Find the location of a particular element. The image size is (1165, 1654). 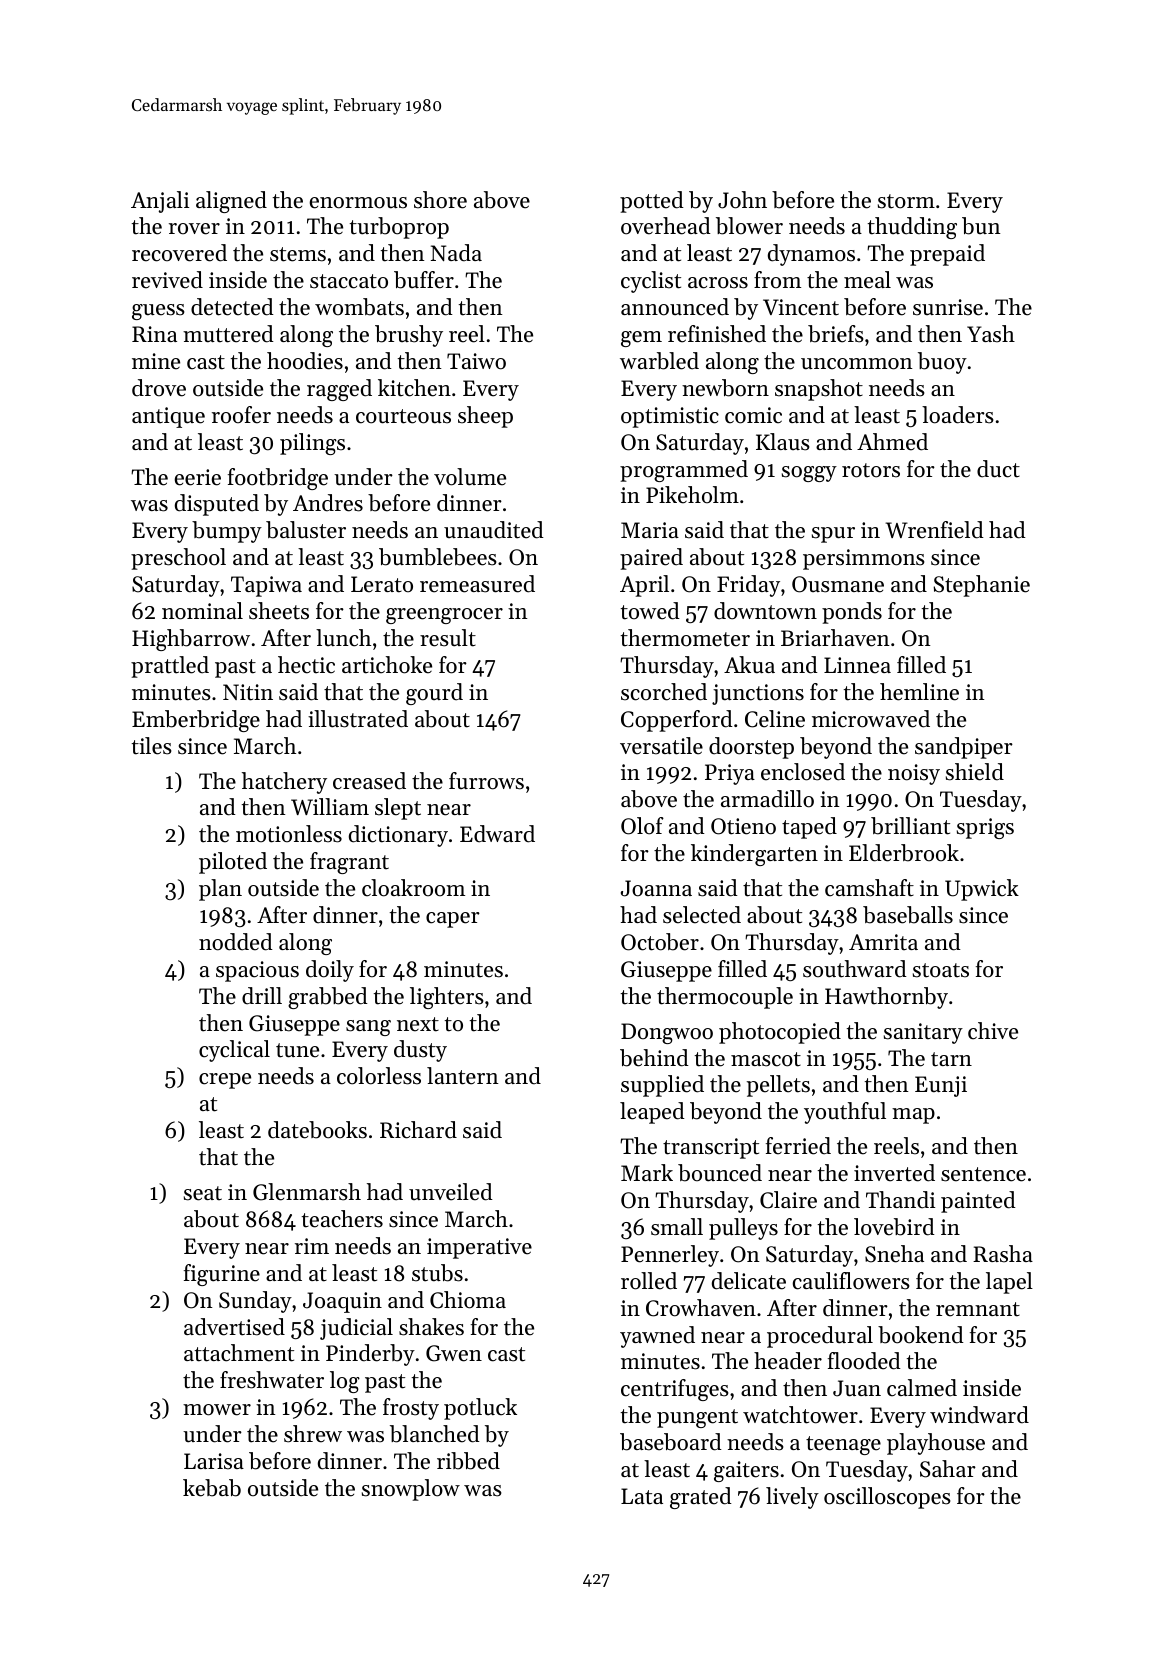

potted is located at coordinates (652, 202).
